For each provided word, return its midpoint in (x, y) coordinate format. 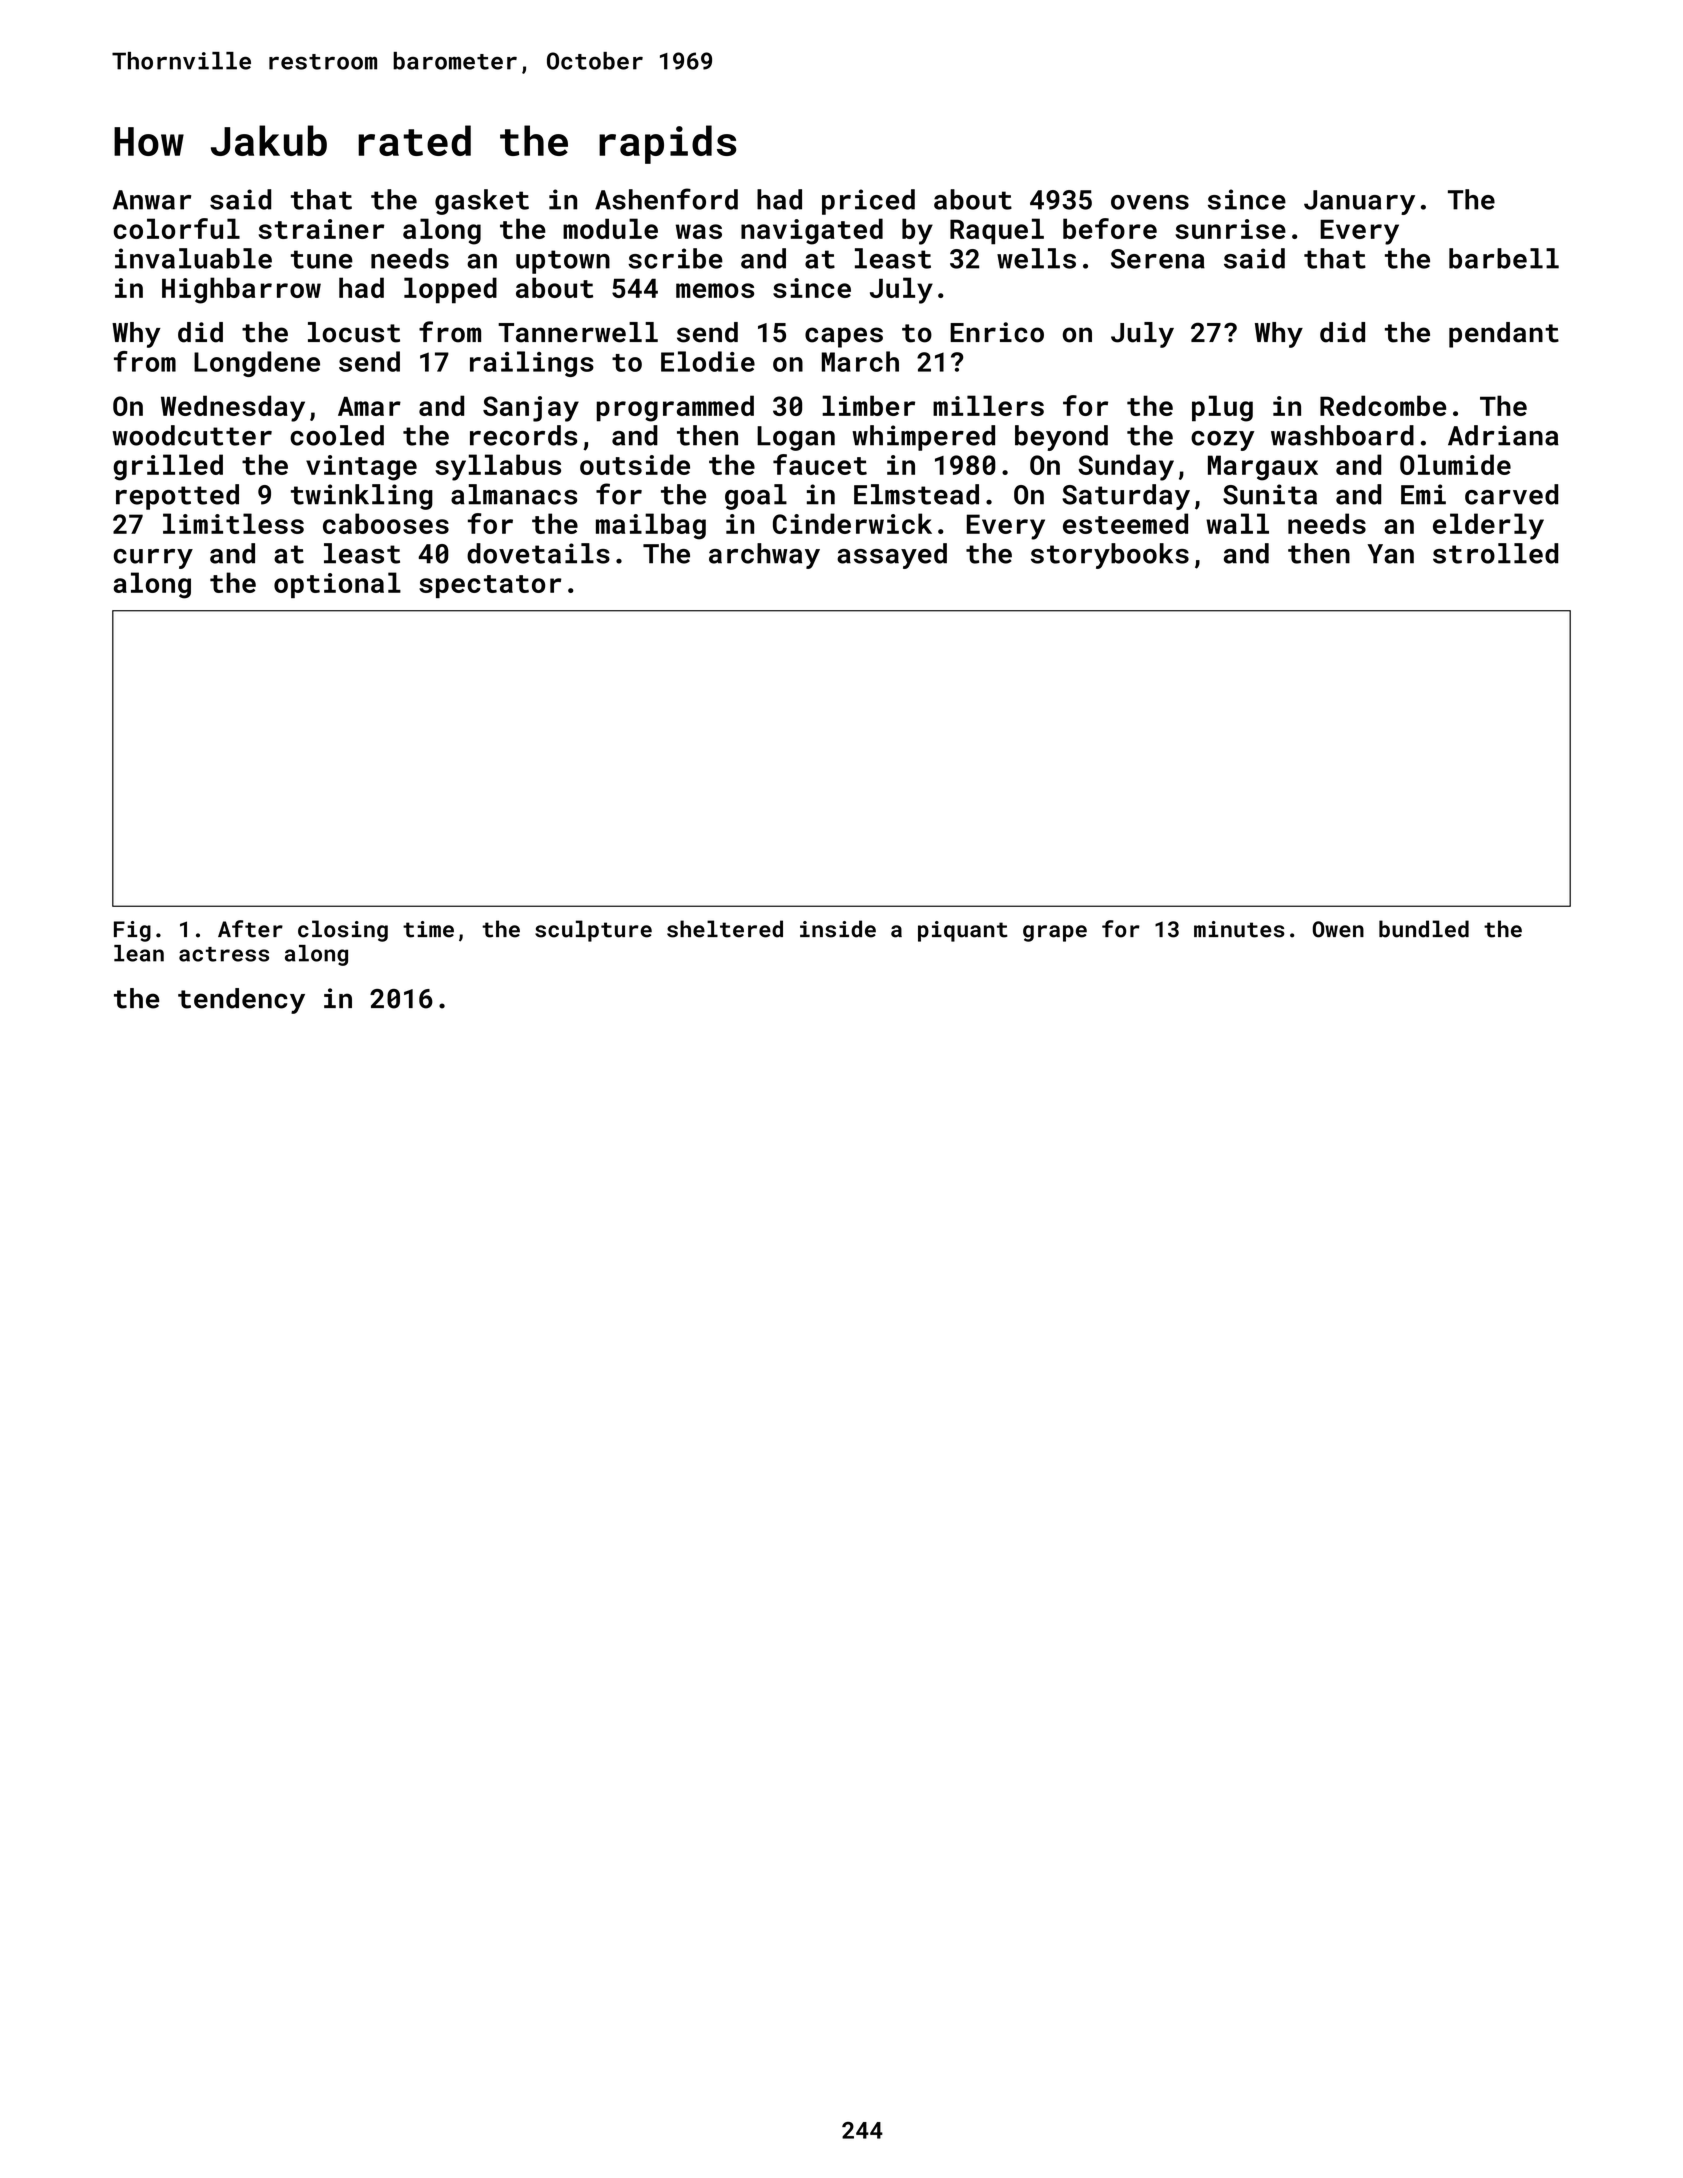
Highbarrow (241, 290)
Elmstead (916, 494)
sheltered (725, 929)
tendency (241, 1001)
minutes (1239, 929)
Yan (1391, 554)
